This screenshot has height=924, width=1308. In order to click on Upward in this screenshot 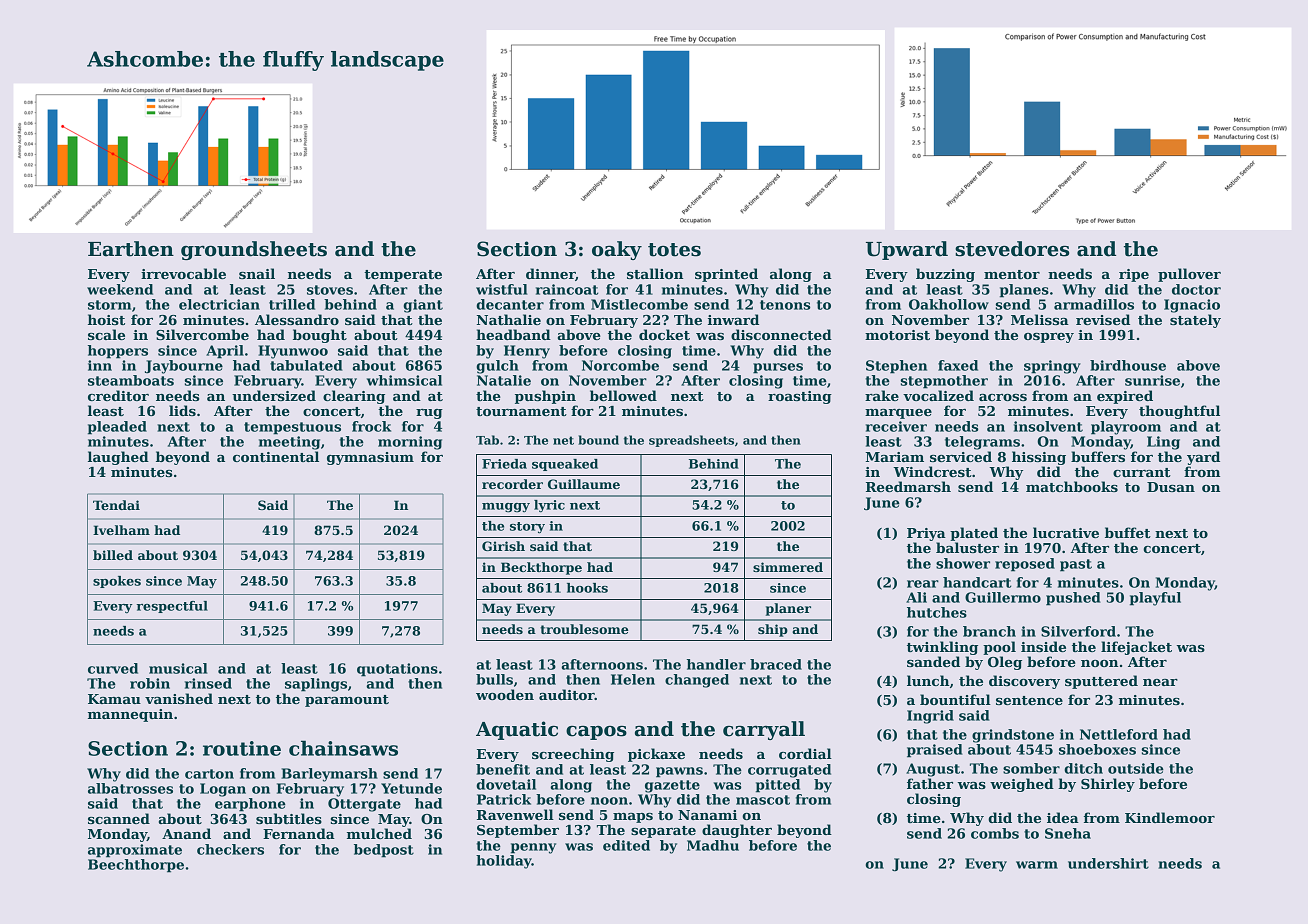, I will do `click(907, 250)`.
